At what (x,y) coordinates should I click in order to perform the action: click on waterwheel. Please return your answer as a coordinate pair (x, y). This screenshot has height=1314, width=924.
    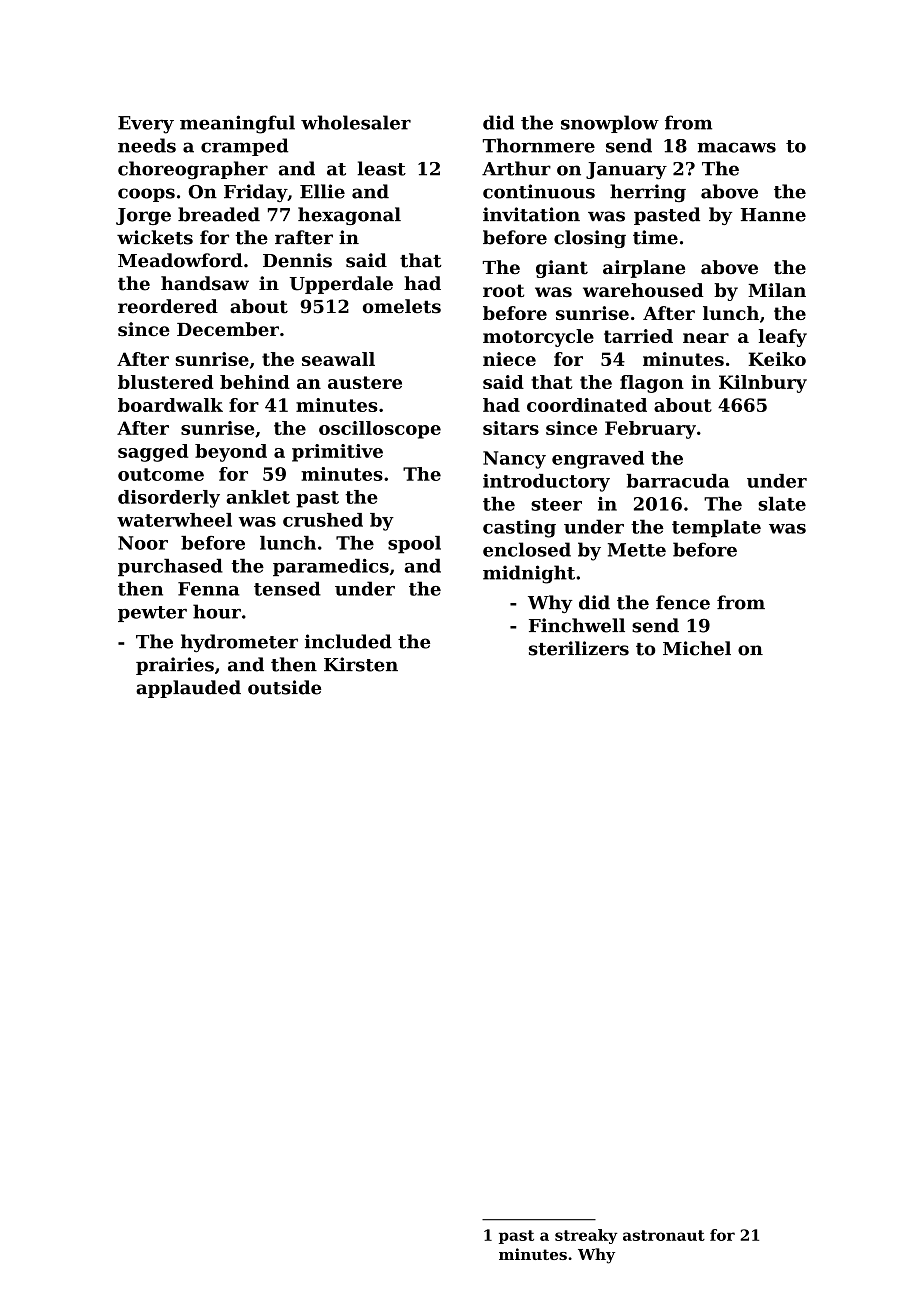
    Looking at the image, I should click on (174, 520).
